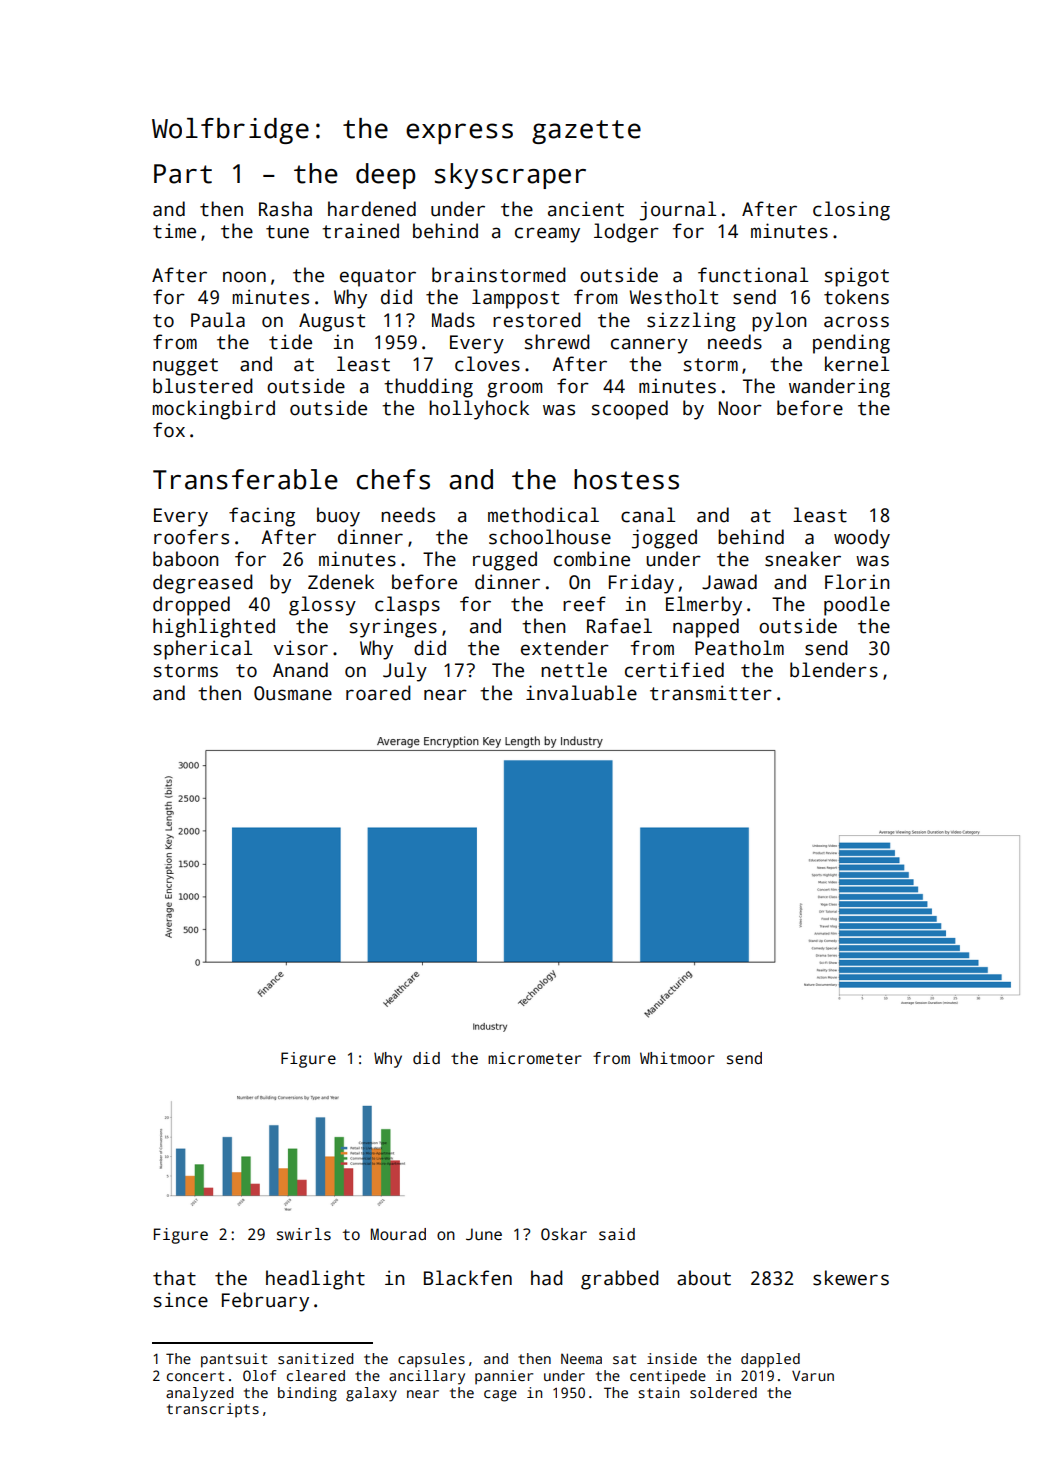  Describe the element at coordinates (431, 1360) in the screenshot. I see `capsules` at that location.
